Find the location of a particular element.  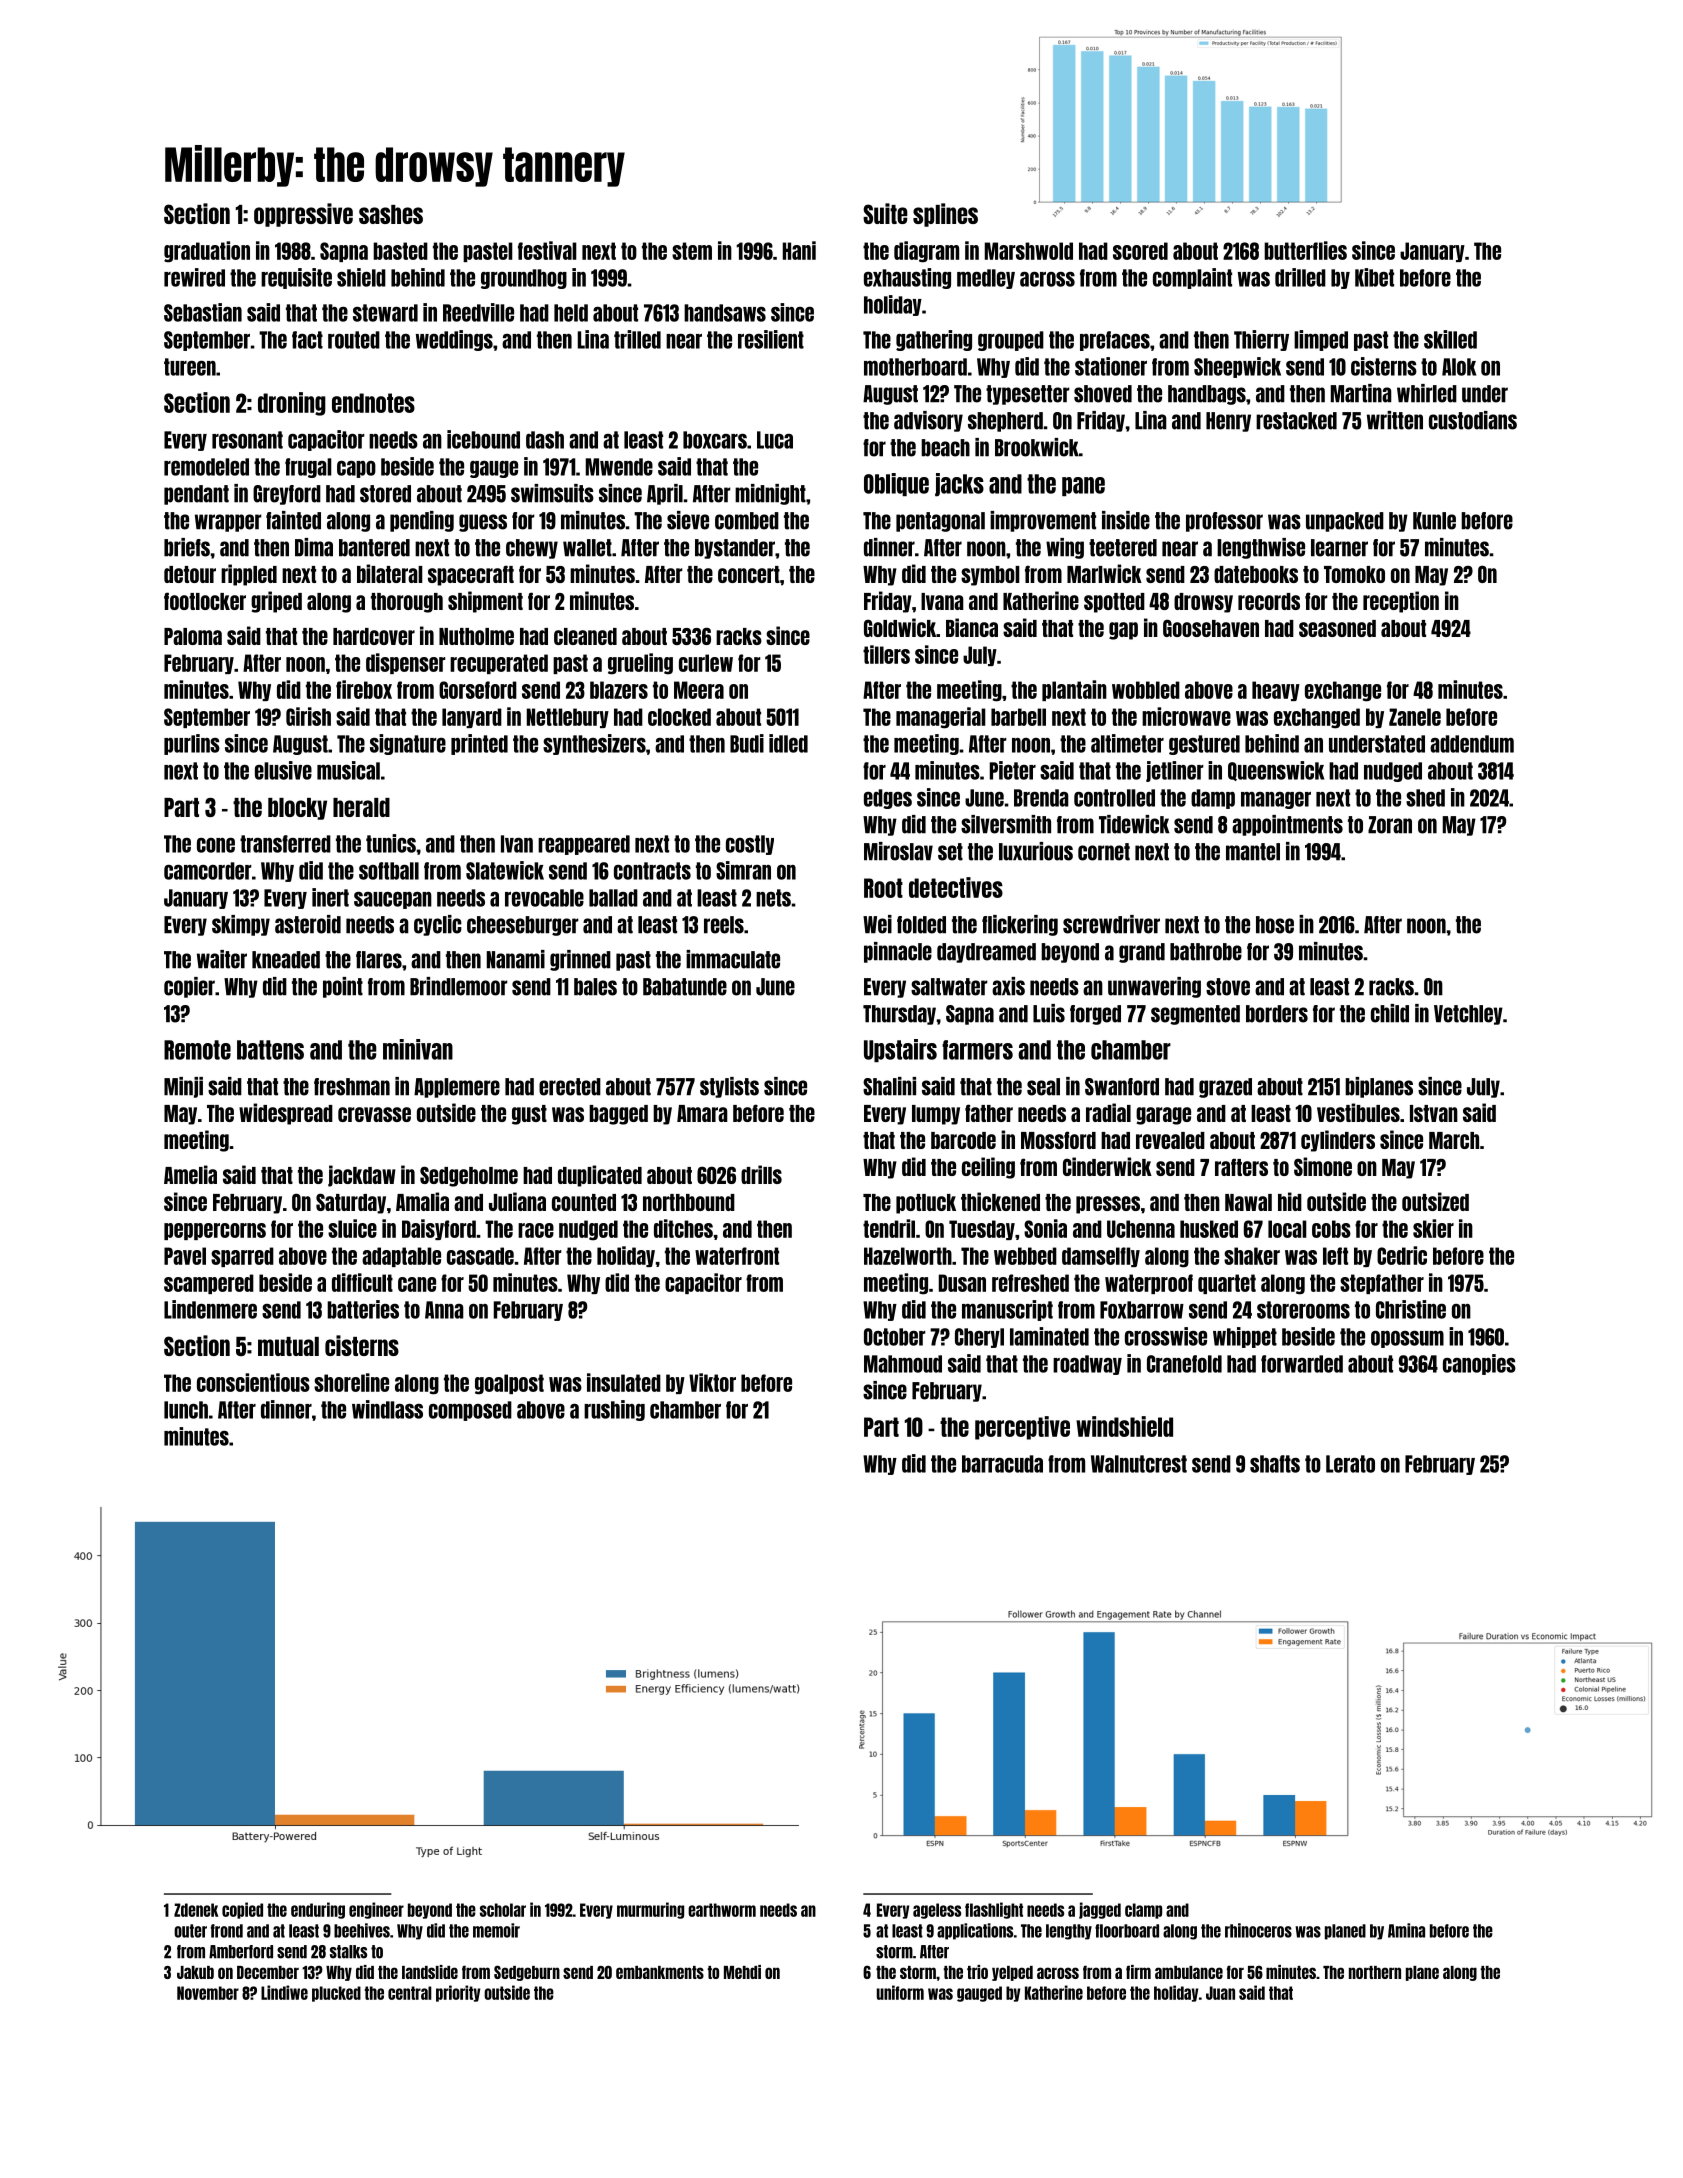

butterflies is located at coordinates (1305, 250).
